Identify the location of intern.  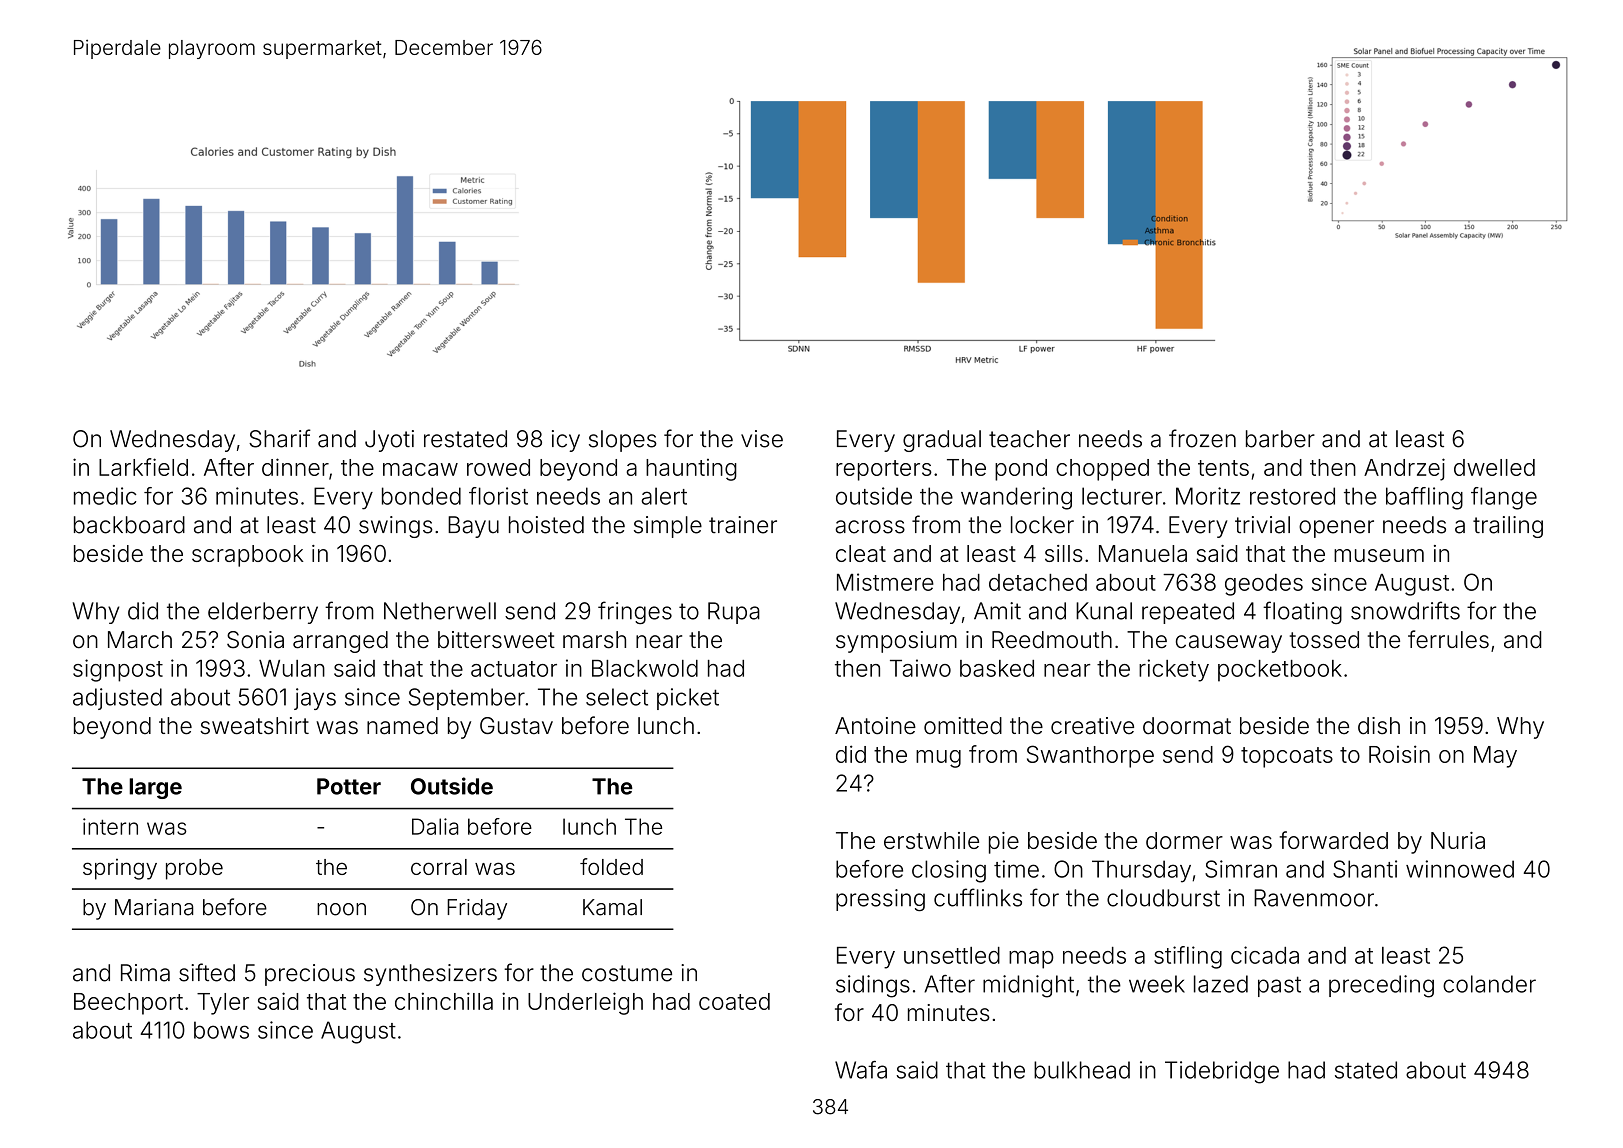
(110, 826).
